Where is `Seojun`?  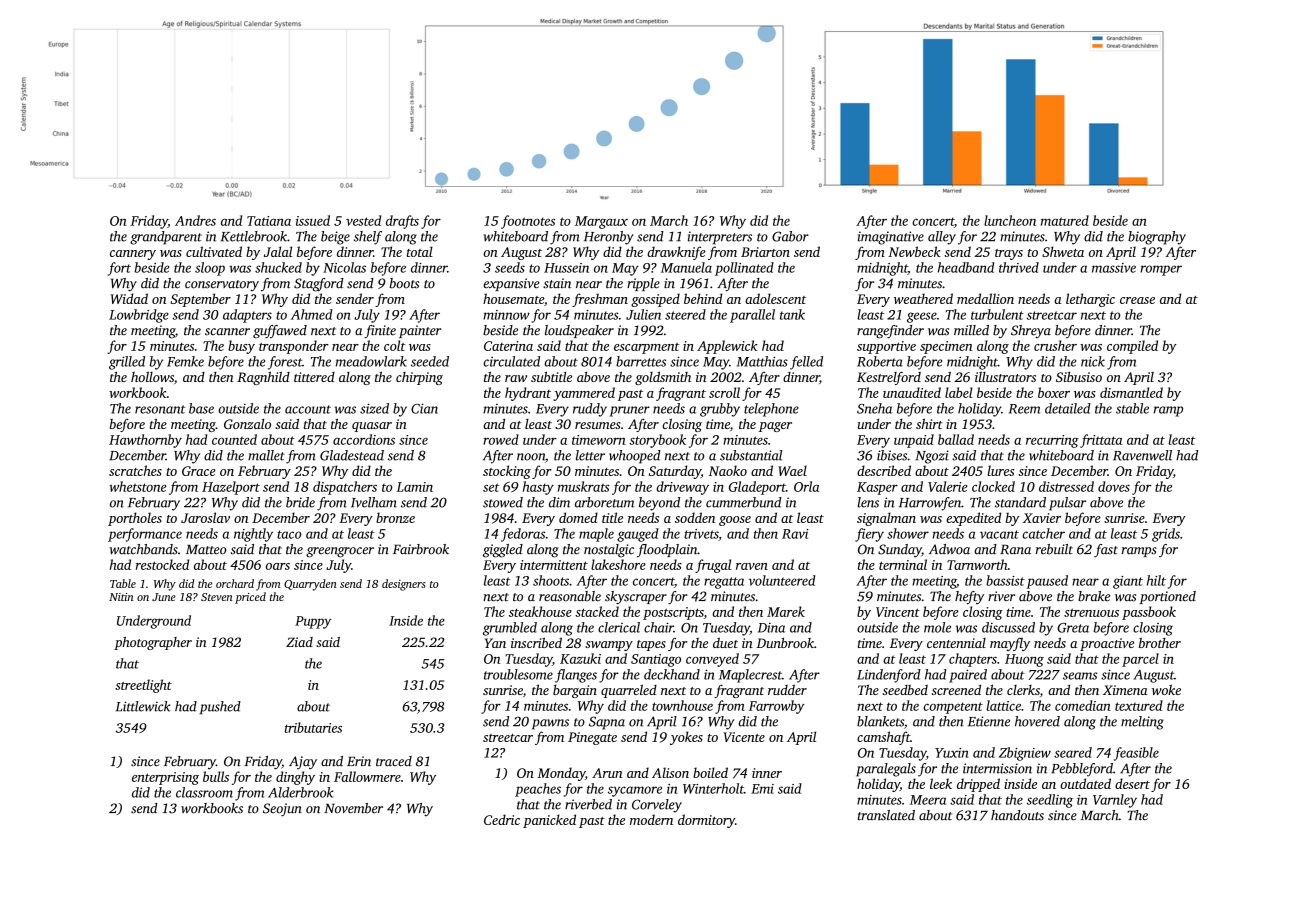
Seojun is located at coordinates (282, 810).
